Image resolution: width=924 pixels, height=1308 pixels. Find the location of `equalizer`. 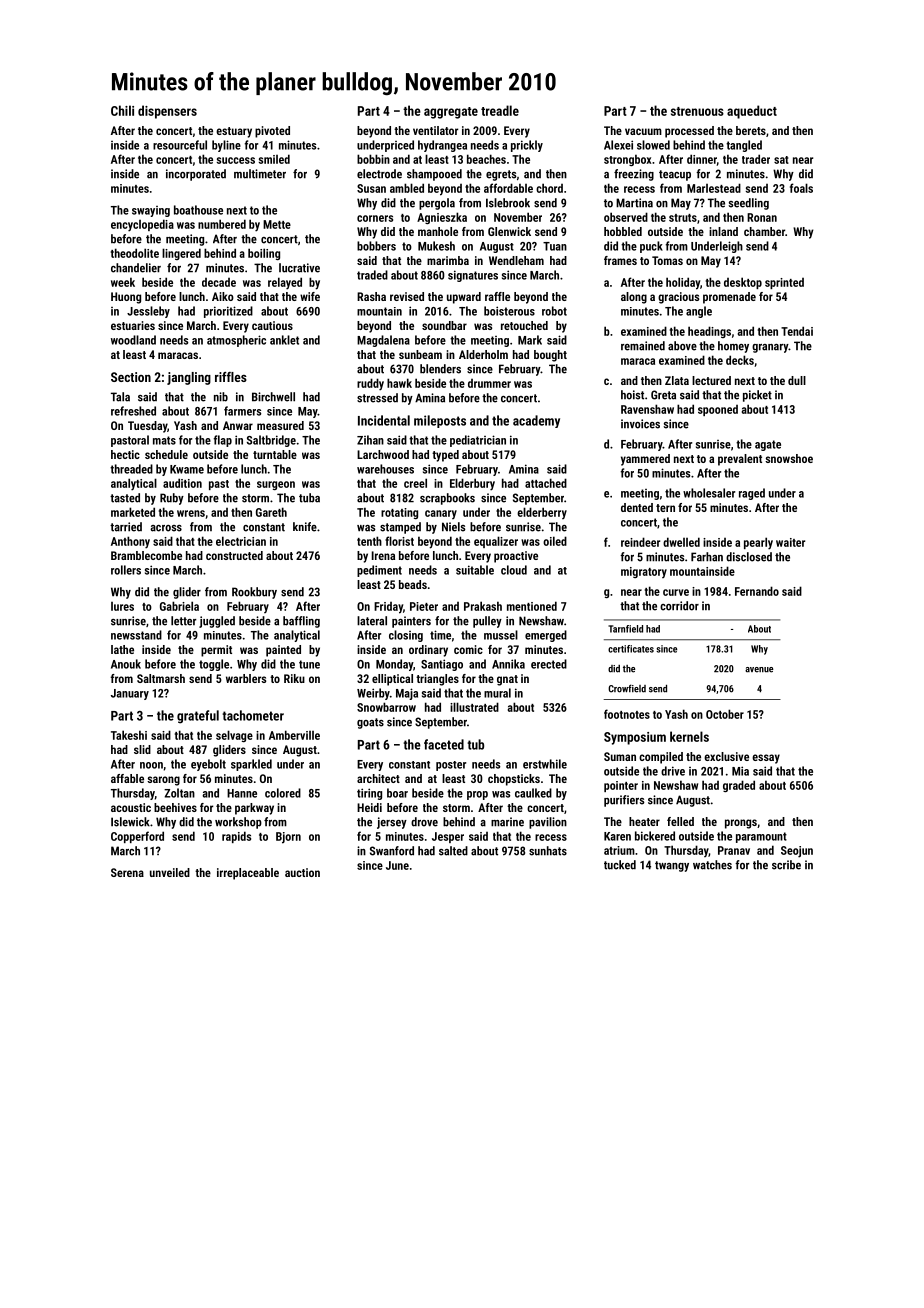

equalizer is located at coordinates (496, 542).
